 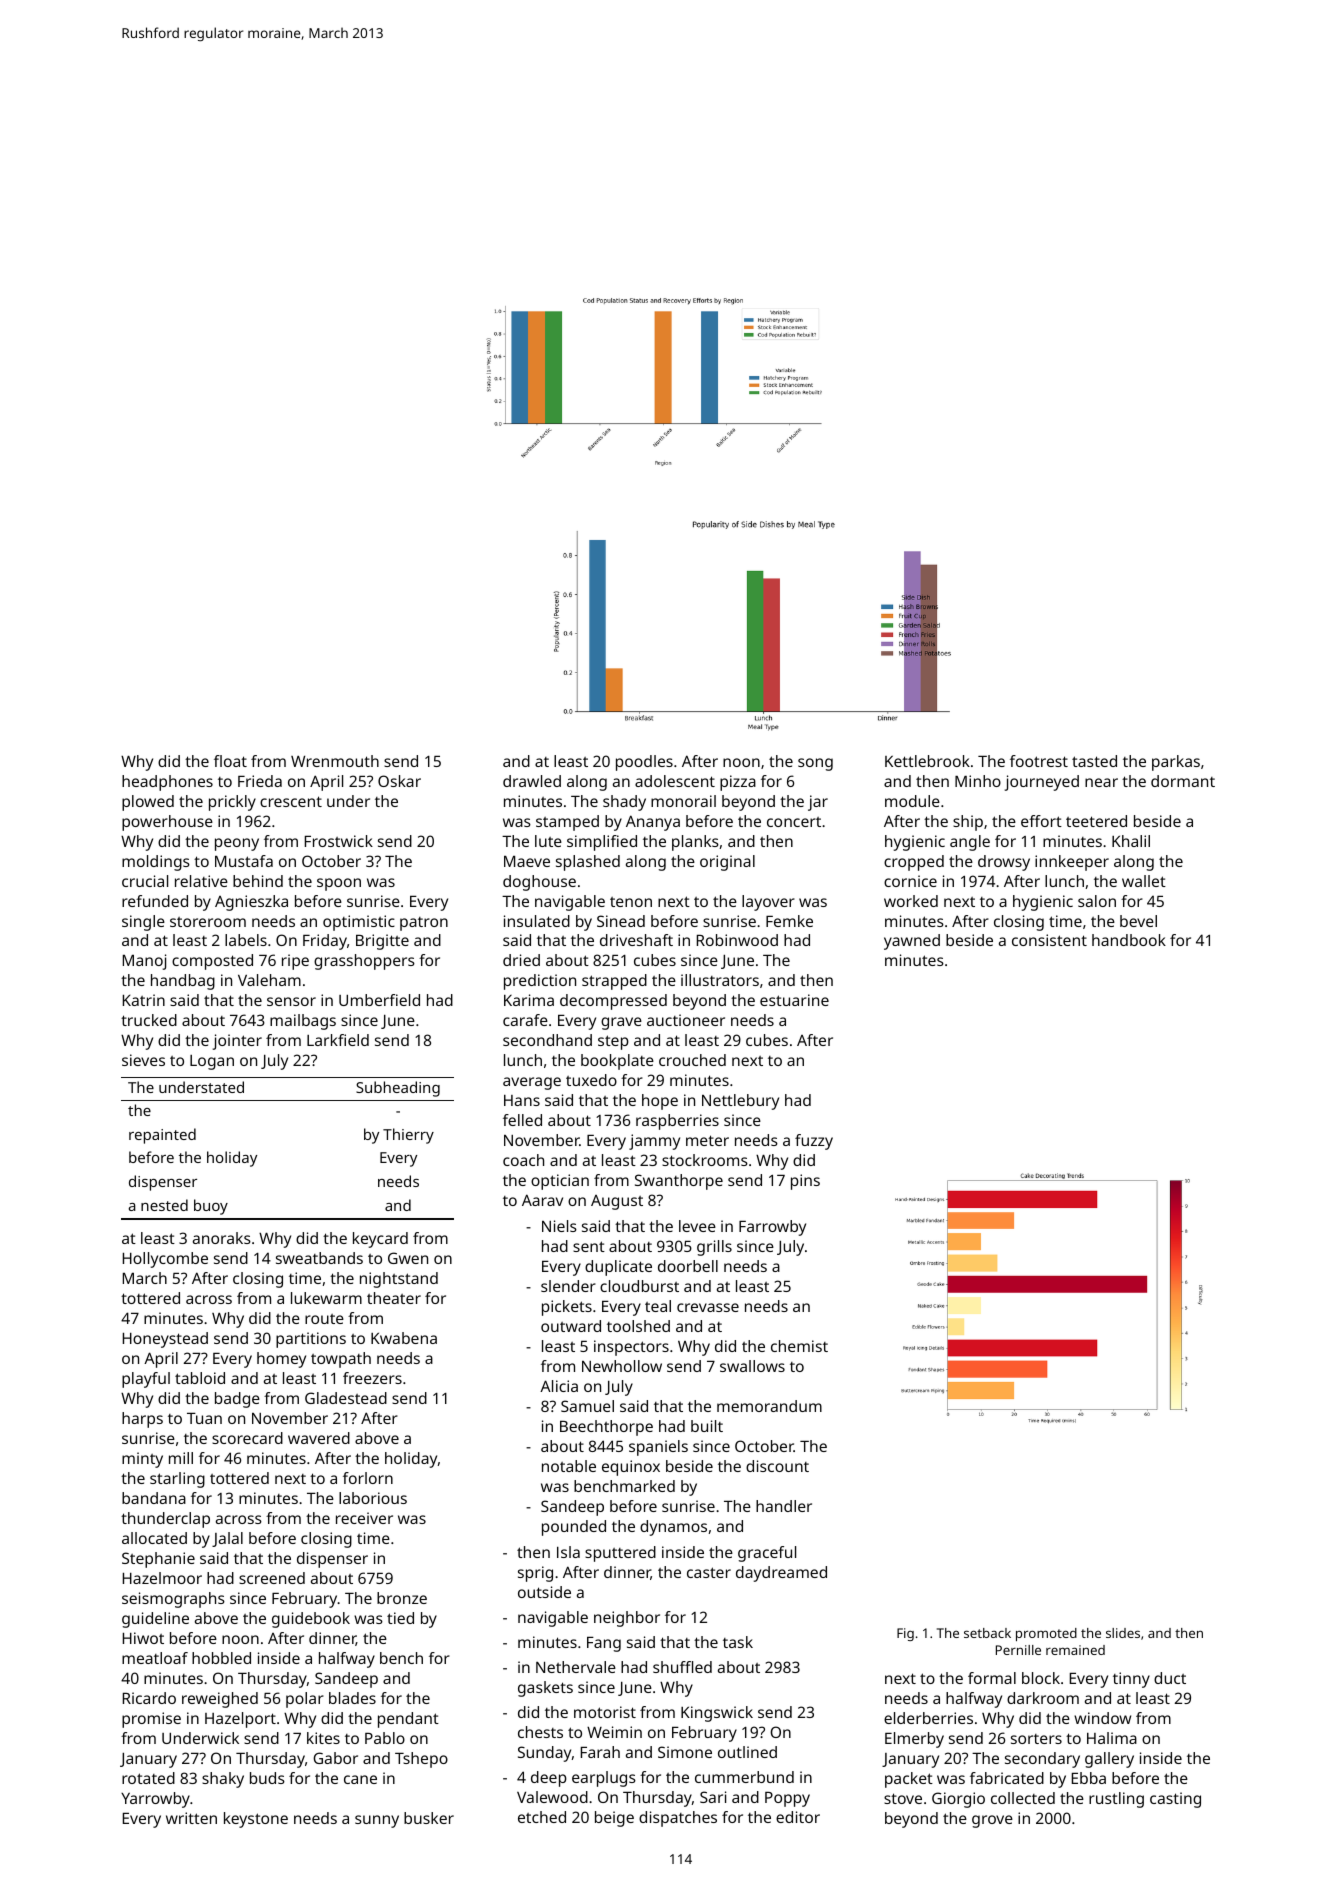 What do you see at coordinates (992, 1821) in the document?
I see `grove` at bounding box center [992, 1821].
